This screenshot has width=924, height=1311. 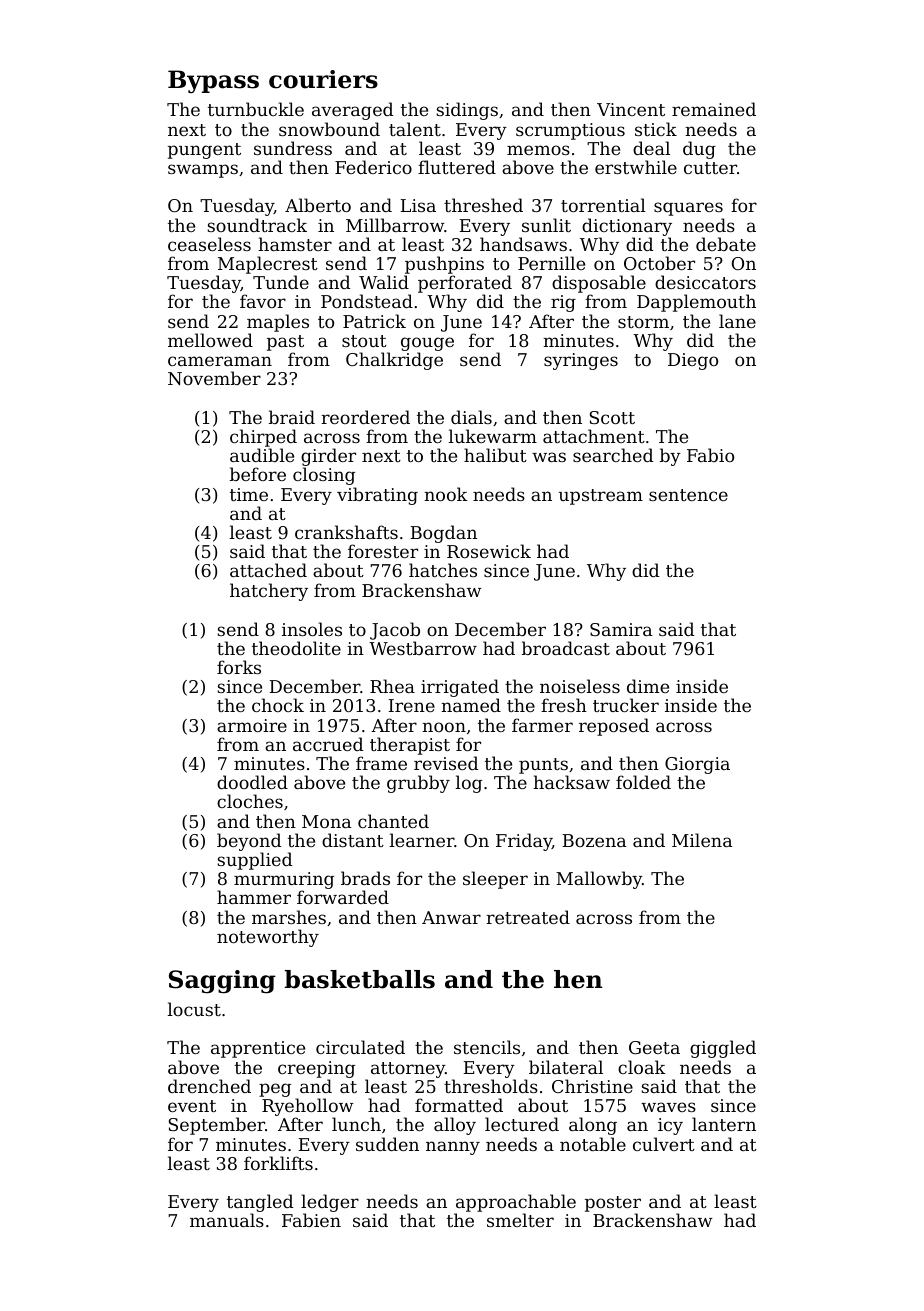 What do you see at coordinates (520, 1220) in the screenshot?
I see `smelter` at bounding box center [520, 1220].
